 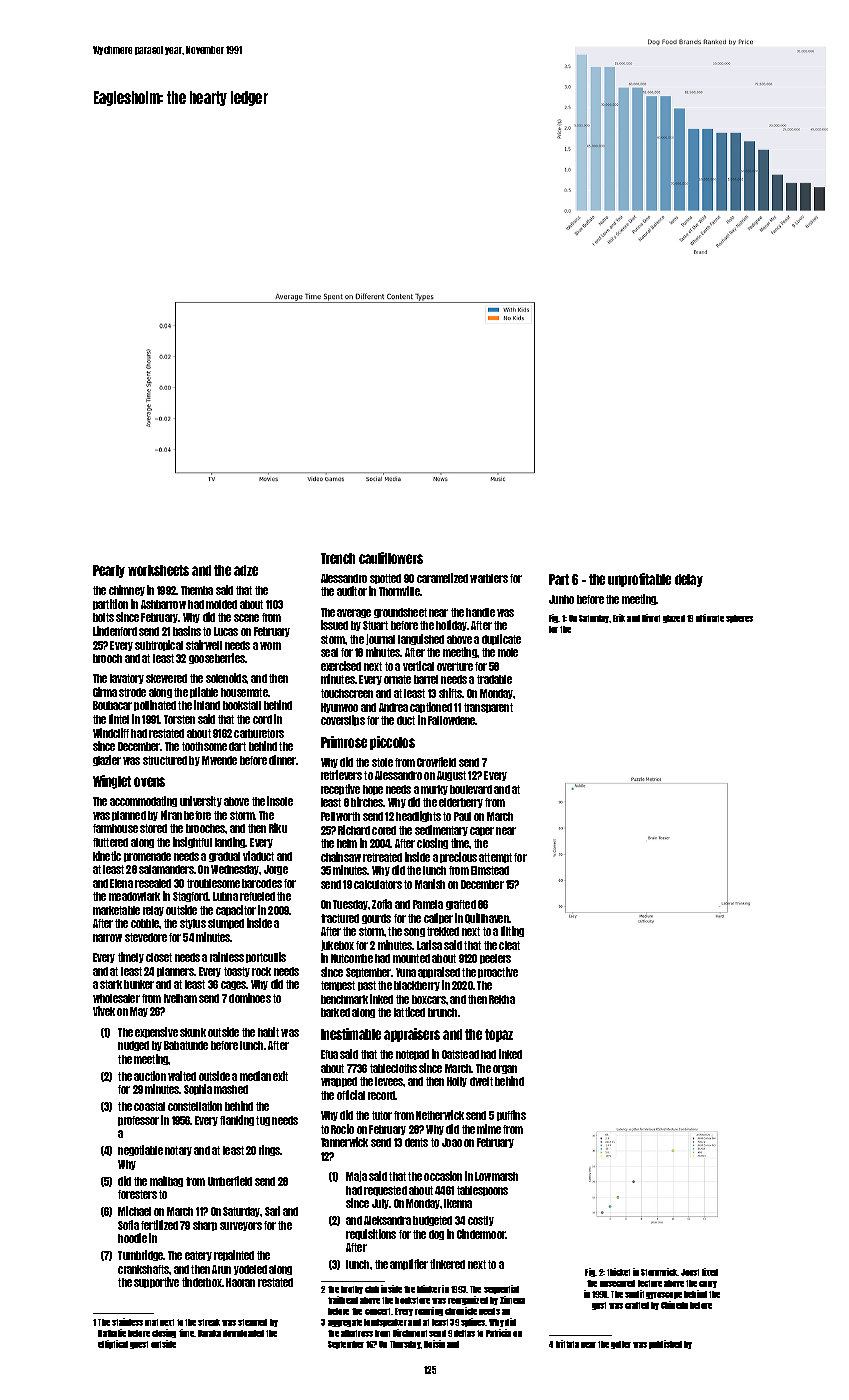 What do you see at coordinates (246, 570) in the page?
I see `adze` at bounding box center [246, 570].
